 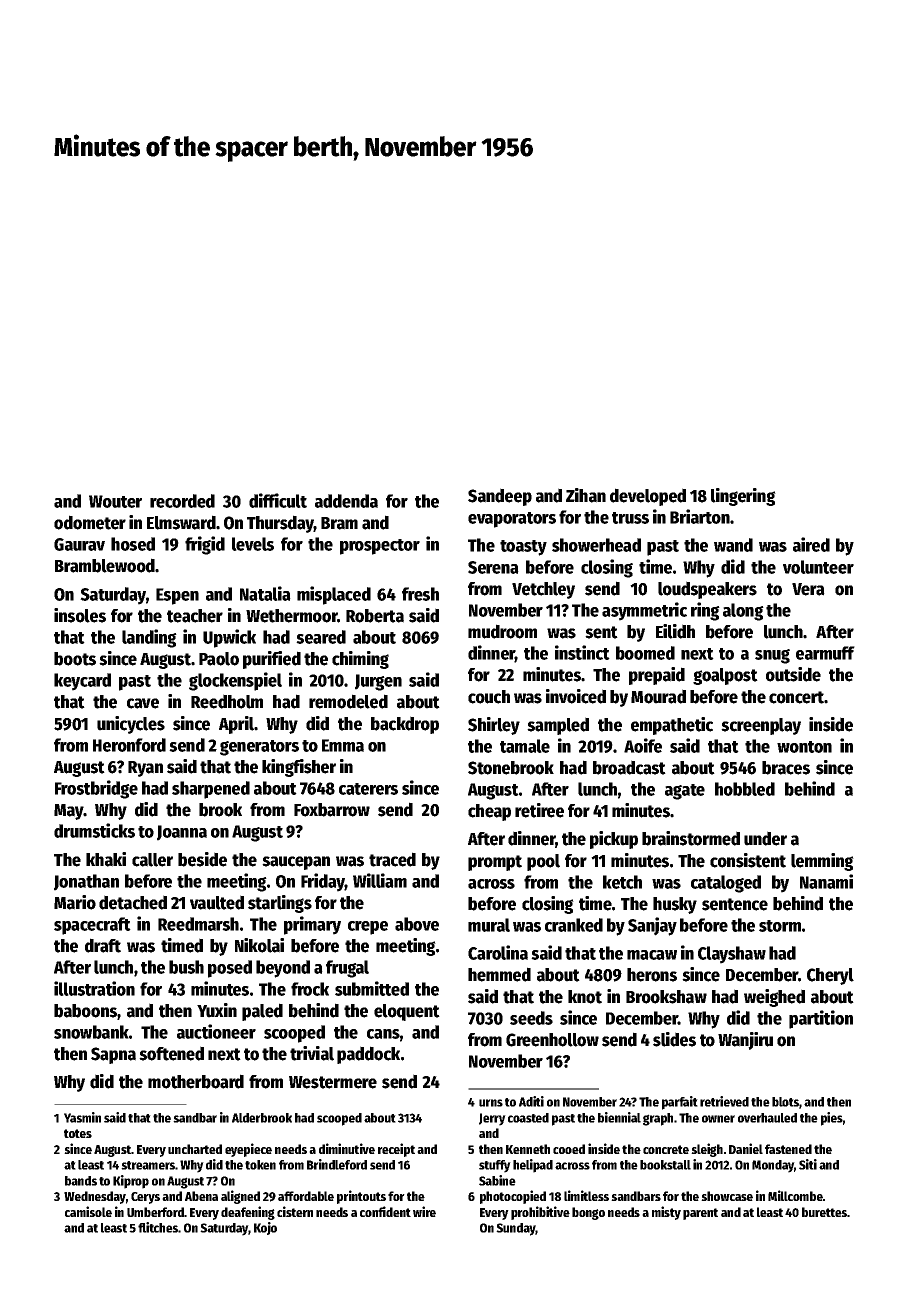 What do you see at coordinates (498, 952) in the screenshot?
I see `Carolina` at bounding box center [498, 952].
